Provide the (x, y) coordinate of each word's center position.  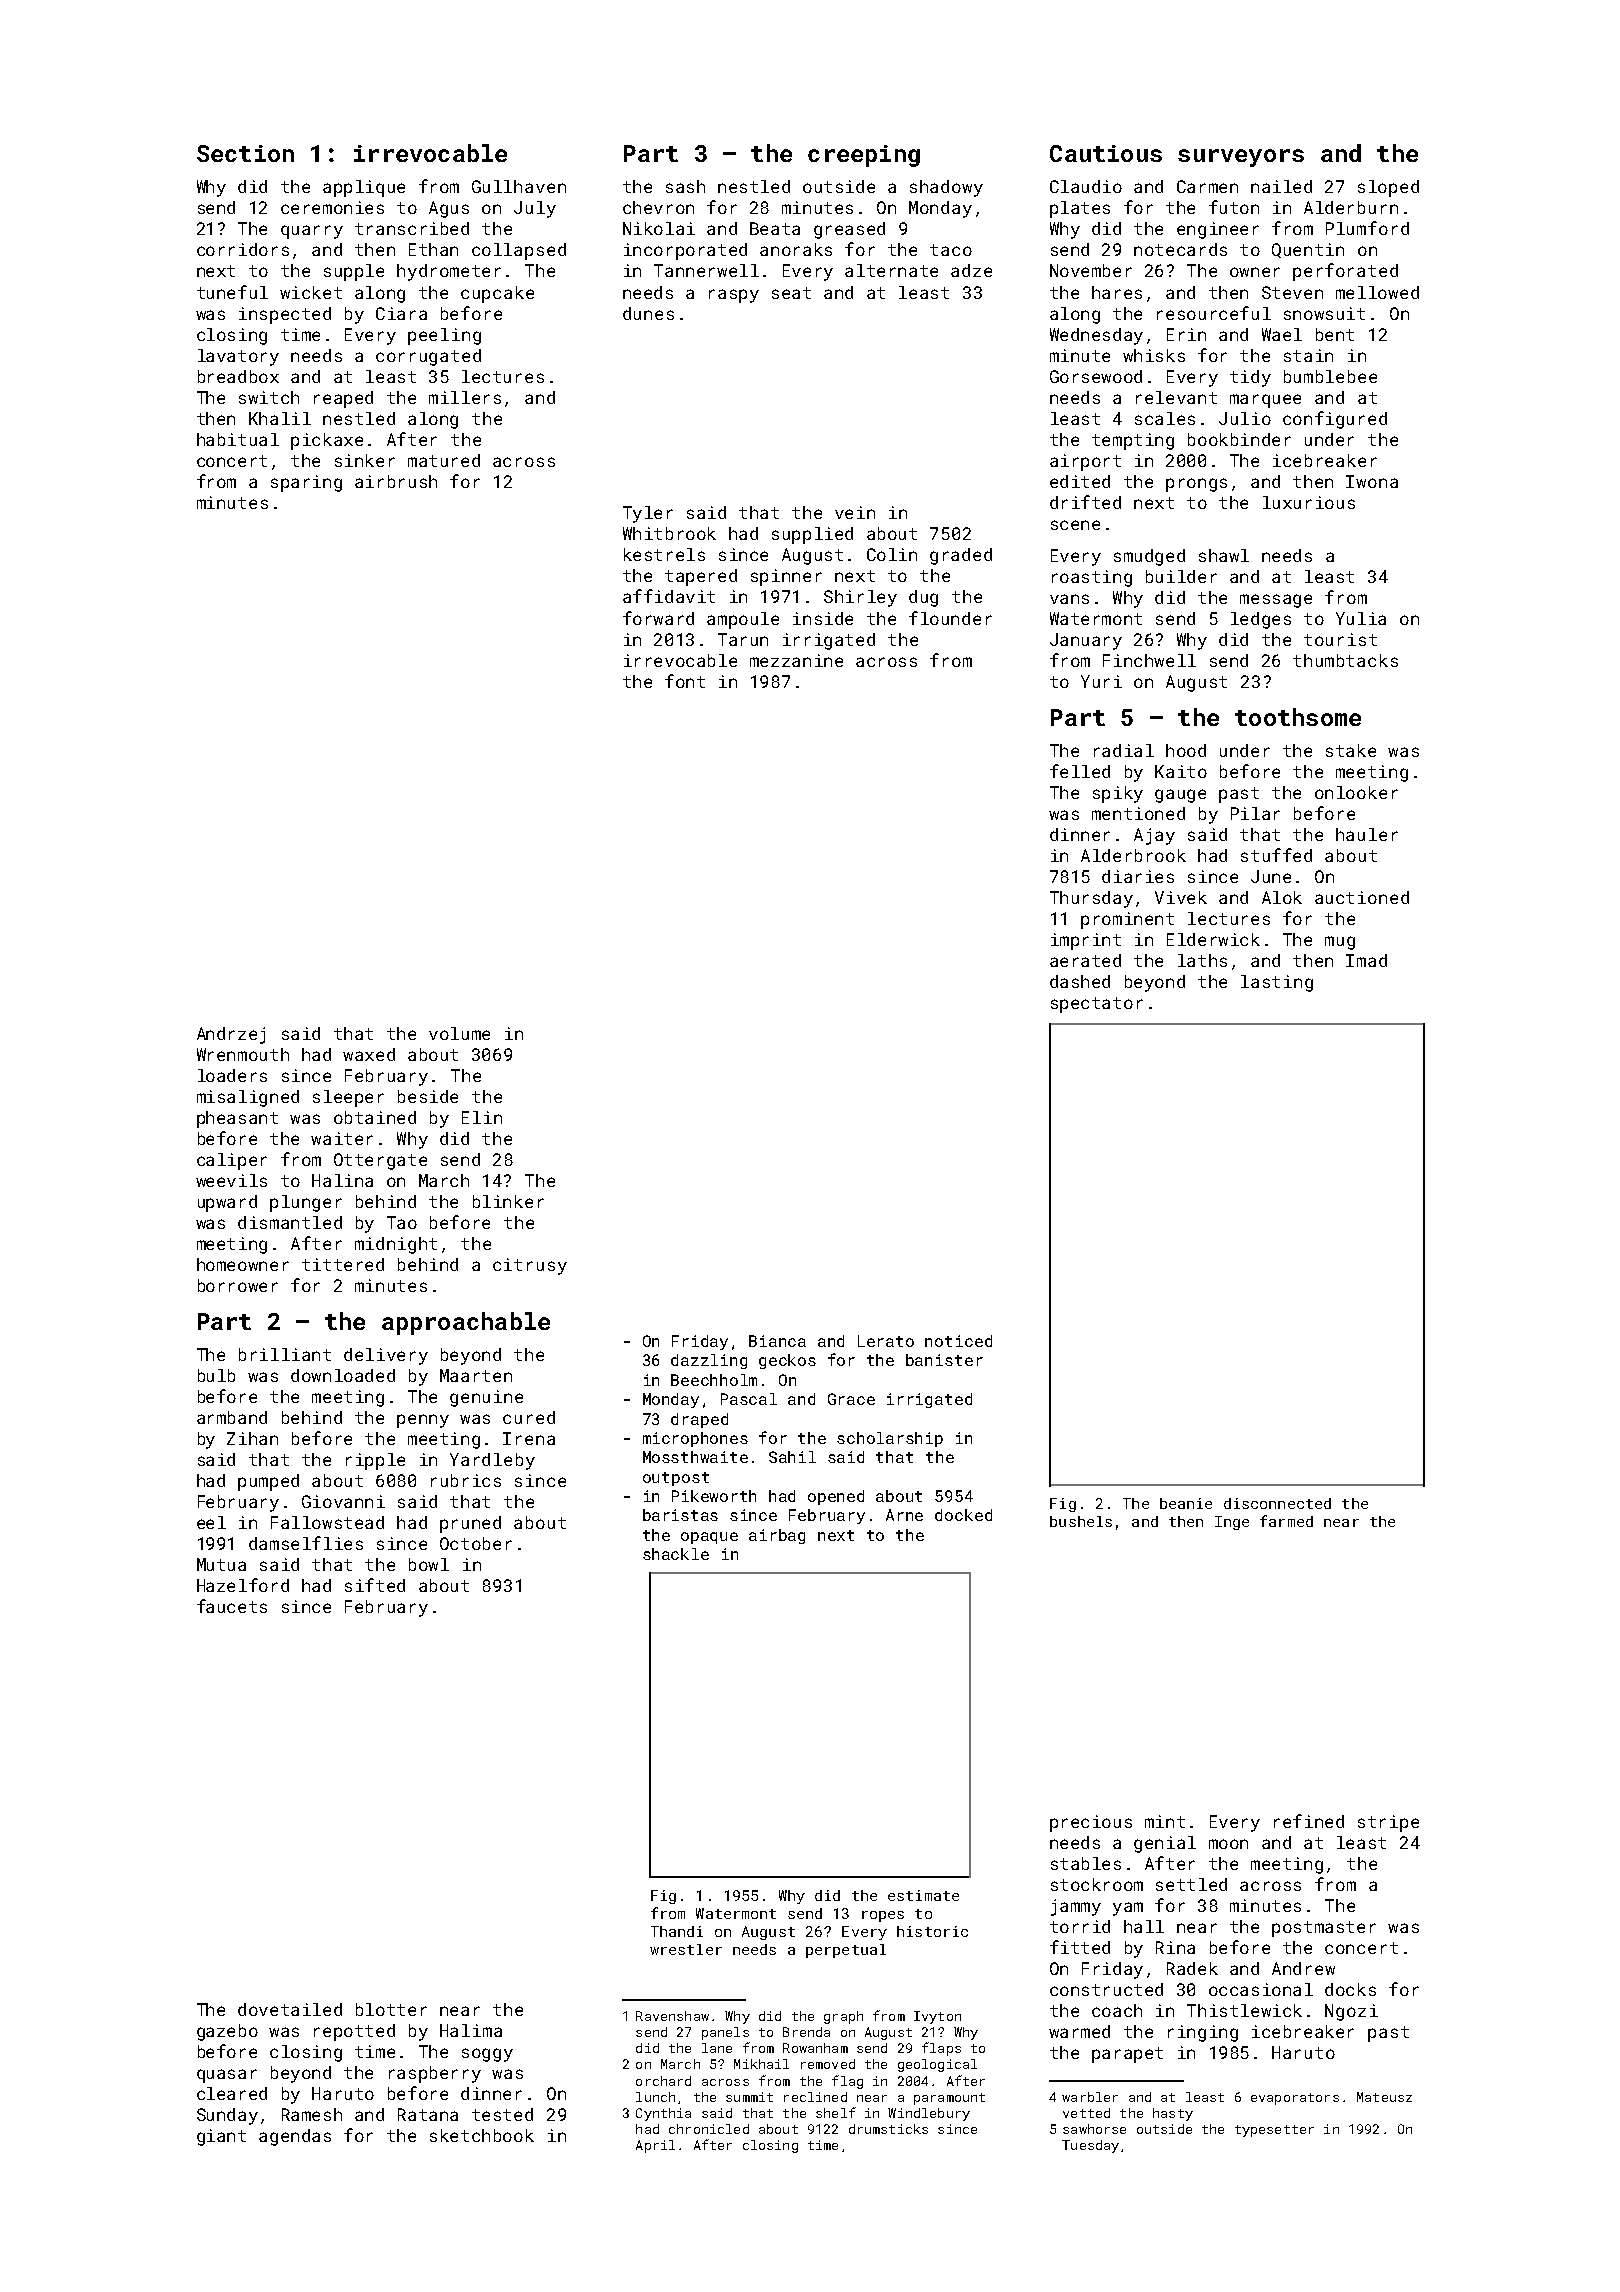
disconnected (1277, 1503)
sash (685, 186)
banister (944, 1360)
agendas (295, 2137)
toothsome (1298, 717)
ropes (883, 1916)
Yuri (1101, 681)
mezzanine (796, 660)
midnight (396, 1245)
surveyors (1241, 158)
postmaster (1324, 1929)
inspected (285, 315)
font (685, 681)
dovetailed (290, 2009)
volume (459, 1033)
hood (1186, 750)
